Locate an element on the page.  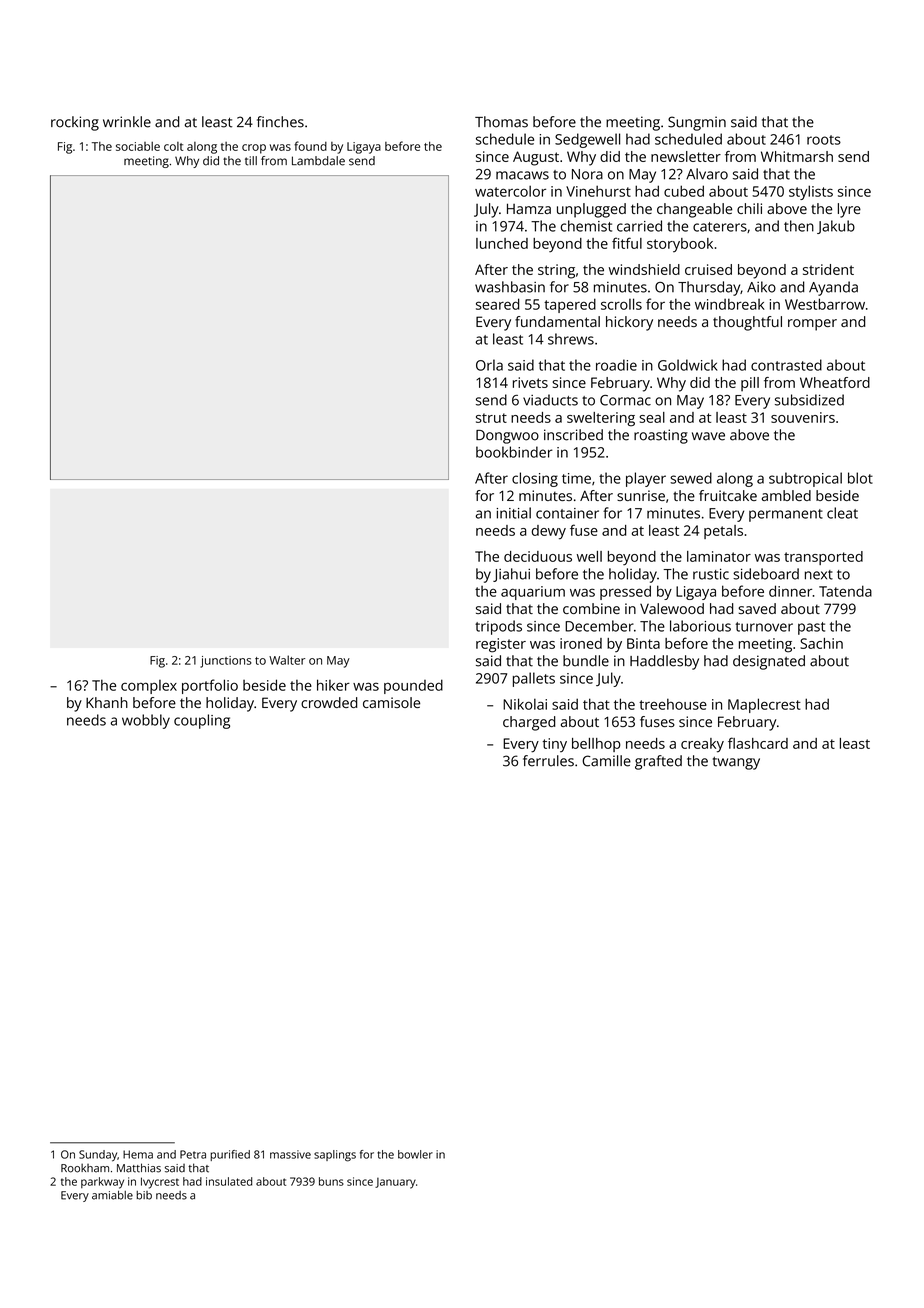
lunched is located at coordinates (502, 243).
